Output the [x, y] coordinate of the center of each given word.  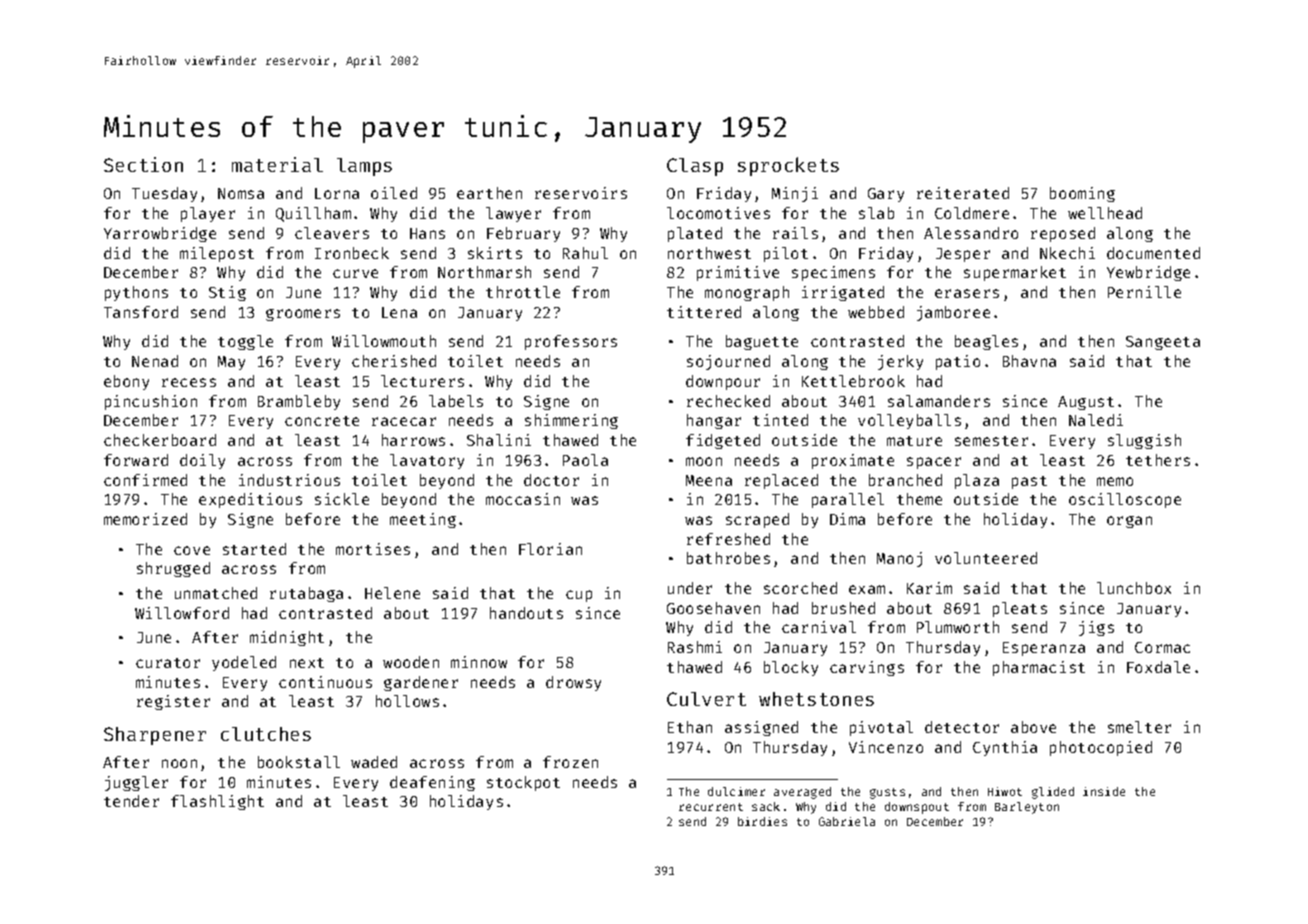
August [1086, 403]
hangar [714, 421]
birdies [762, 821]
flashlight [217, 802]
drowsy [573, 683]
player [208, 214]
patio [958, 362]
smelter [1139, 727]
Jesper [963, 255]
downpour [723, 382]
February [523, 234]
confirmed [145, 480]
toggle [245, 342]
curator [168, 663]
